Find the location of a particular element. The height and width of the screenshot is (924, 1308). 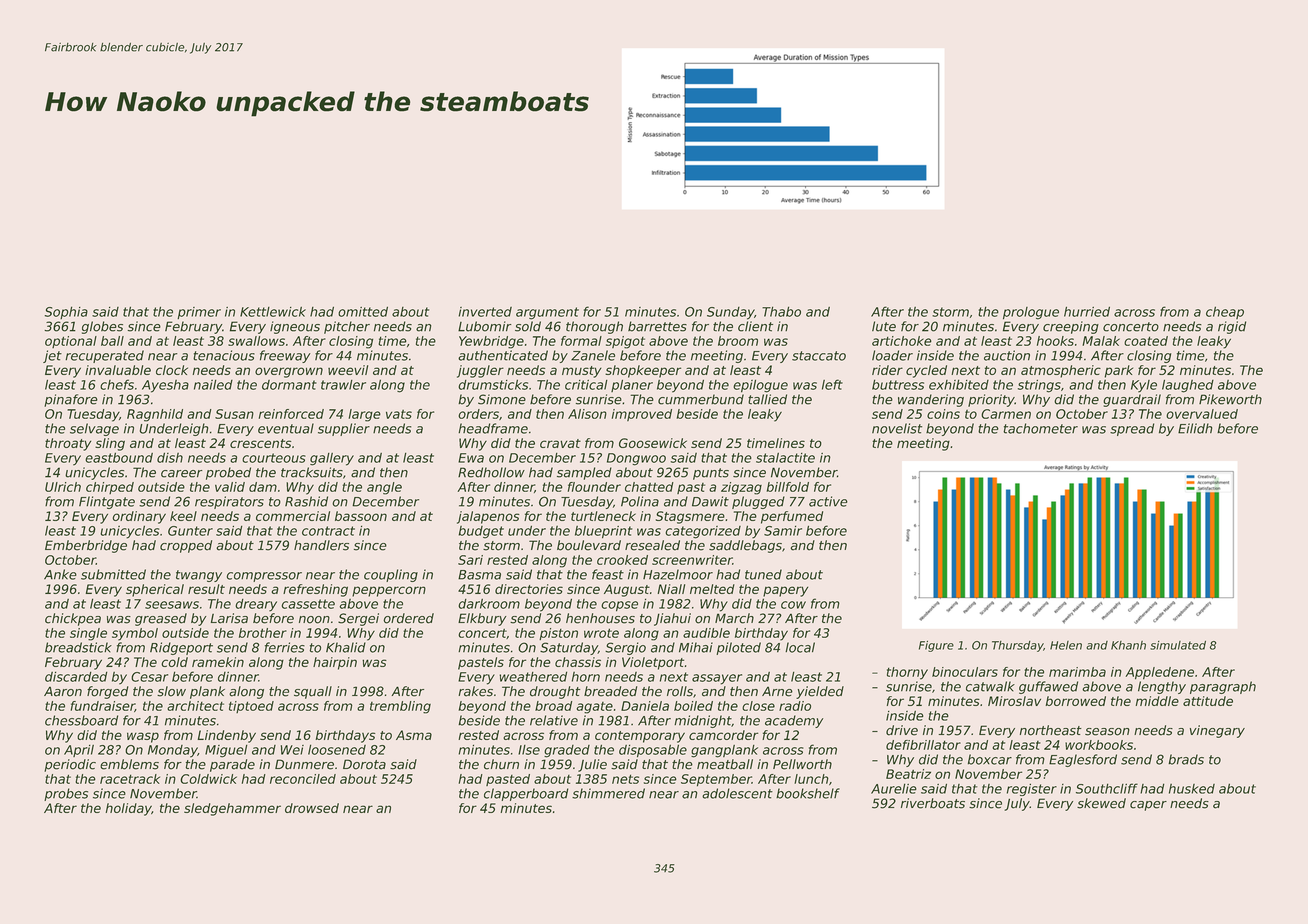

cheap is located at coordinates (1225, 312).
